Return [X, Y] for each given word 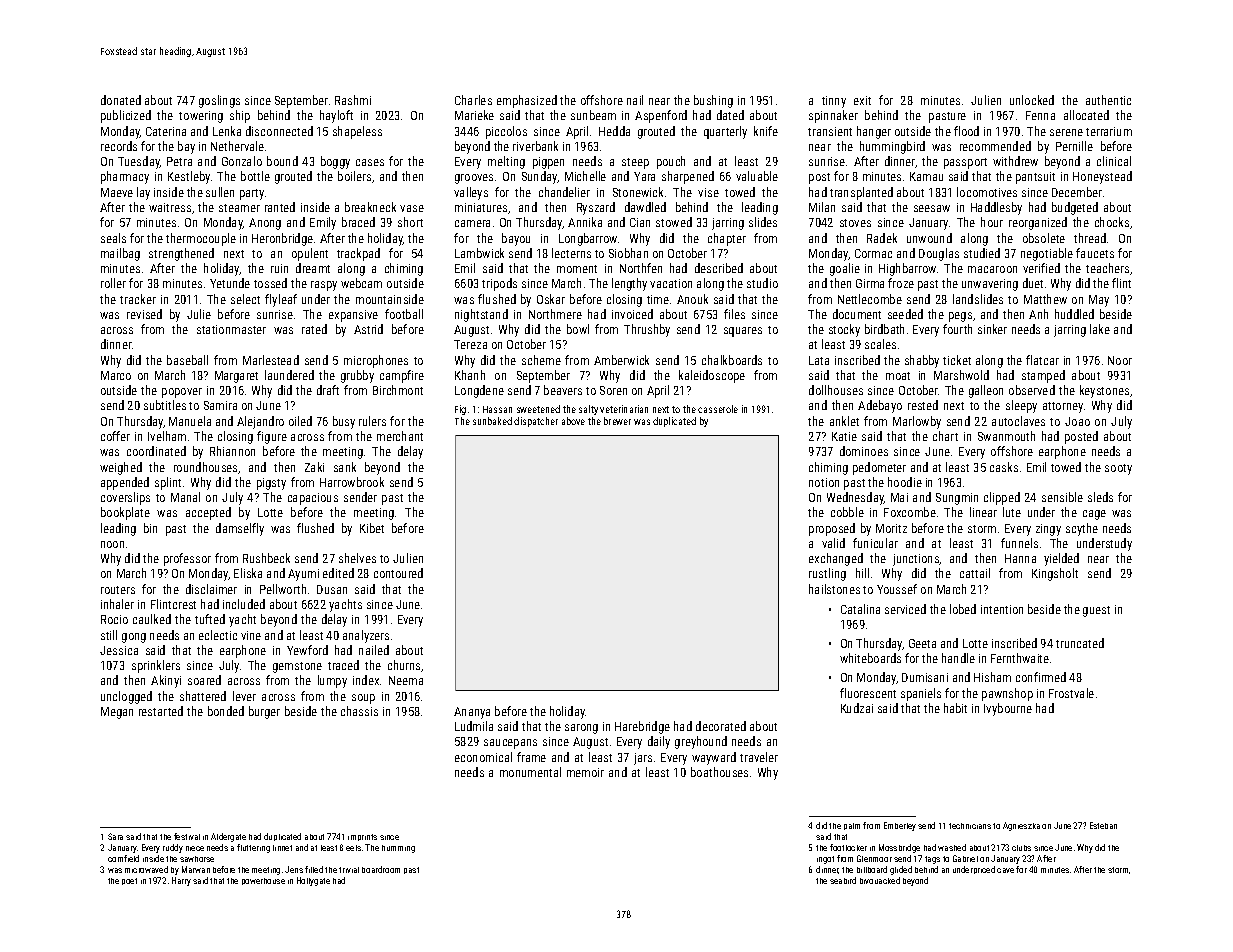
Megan [117, 713]
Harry [181, 881]
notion [824, 482]
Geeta [922, 643]
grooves [474, 179]
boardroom [381, 869]
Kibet [372, 528]
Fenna [1040, 115]
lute [1012, 512]
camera [472, 223]
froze [901, 283]
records [119, 146]
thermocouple [201, 239]
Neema [406, 680]
